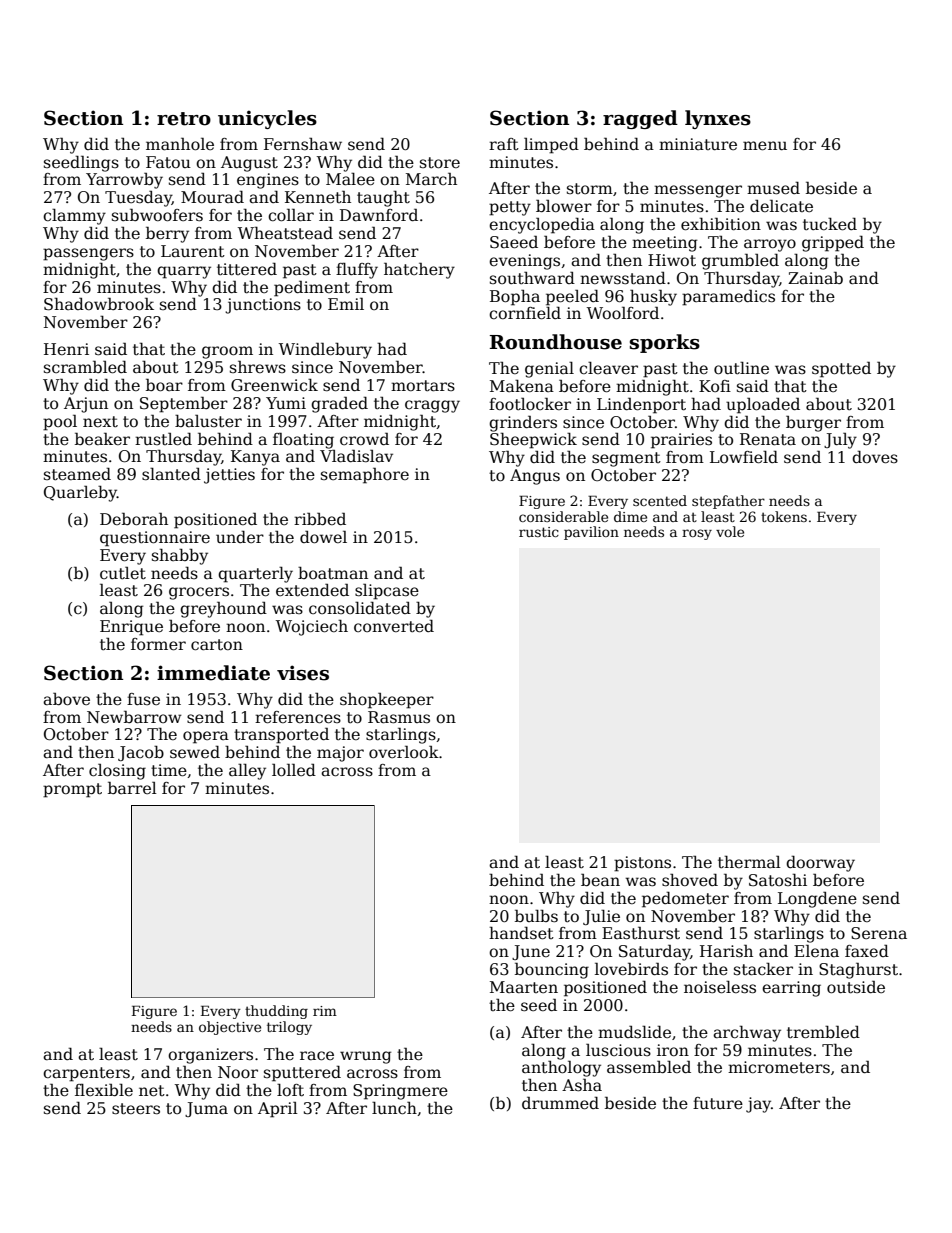 This screenshot has width=952, height=1233. What do you see at coordinates (718, 119) in the screenshot?
I see `lynxes` at bounding box center [718, 119].
